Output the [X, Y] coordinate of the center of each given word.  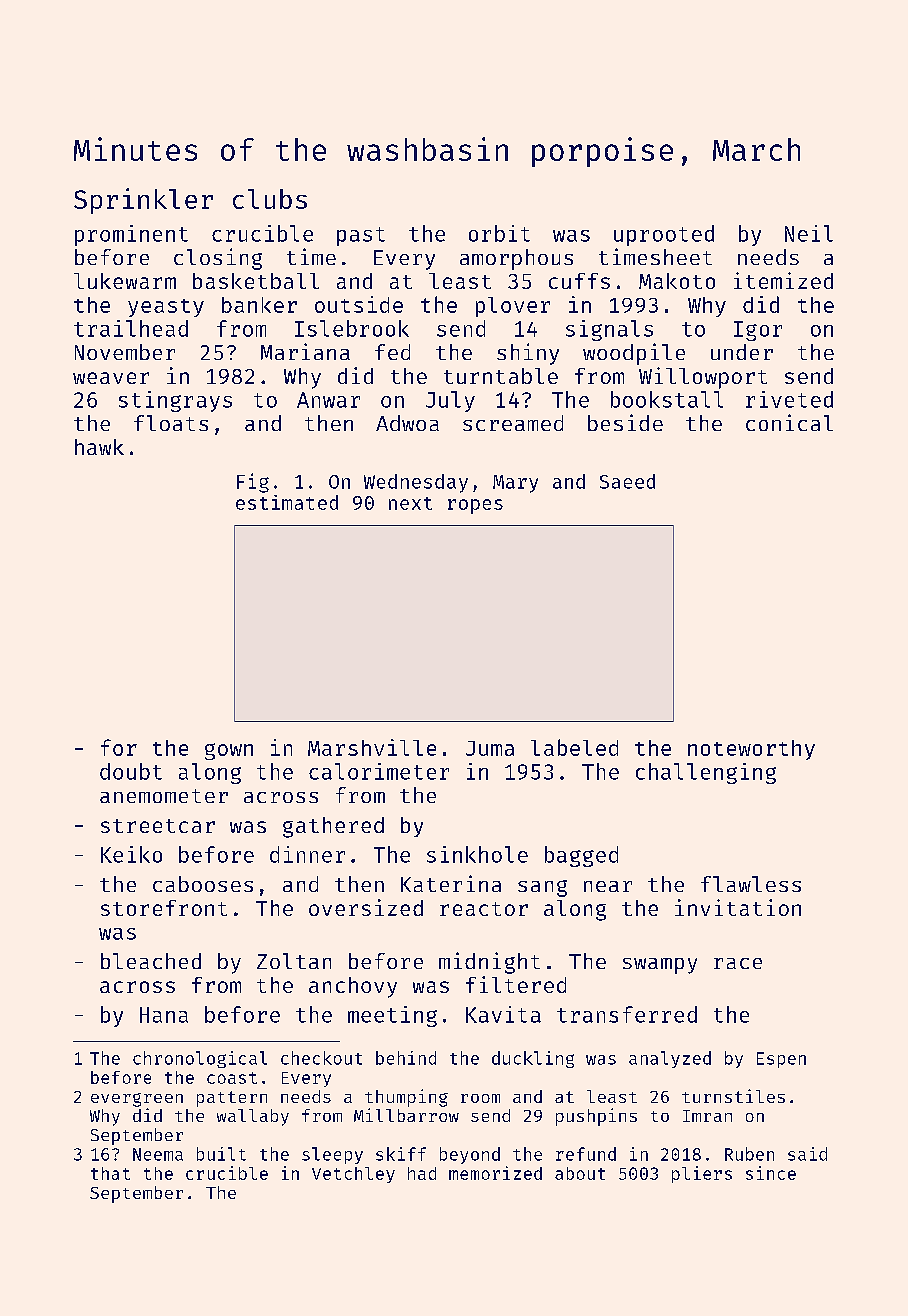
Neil [809, 233]
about [580, 1173]
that [110, 1173]
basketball [256, 281]
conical [789, 422]
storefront [164, 908]
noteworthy [751, 750]
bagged [581, 856]
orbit [499, 233]
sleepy [332, 1155]
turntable [501, 376]
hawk [99, 447]
